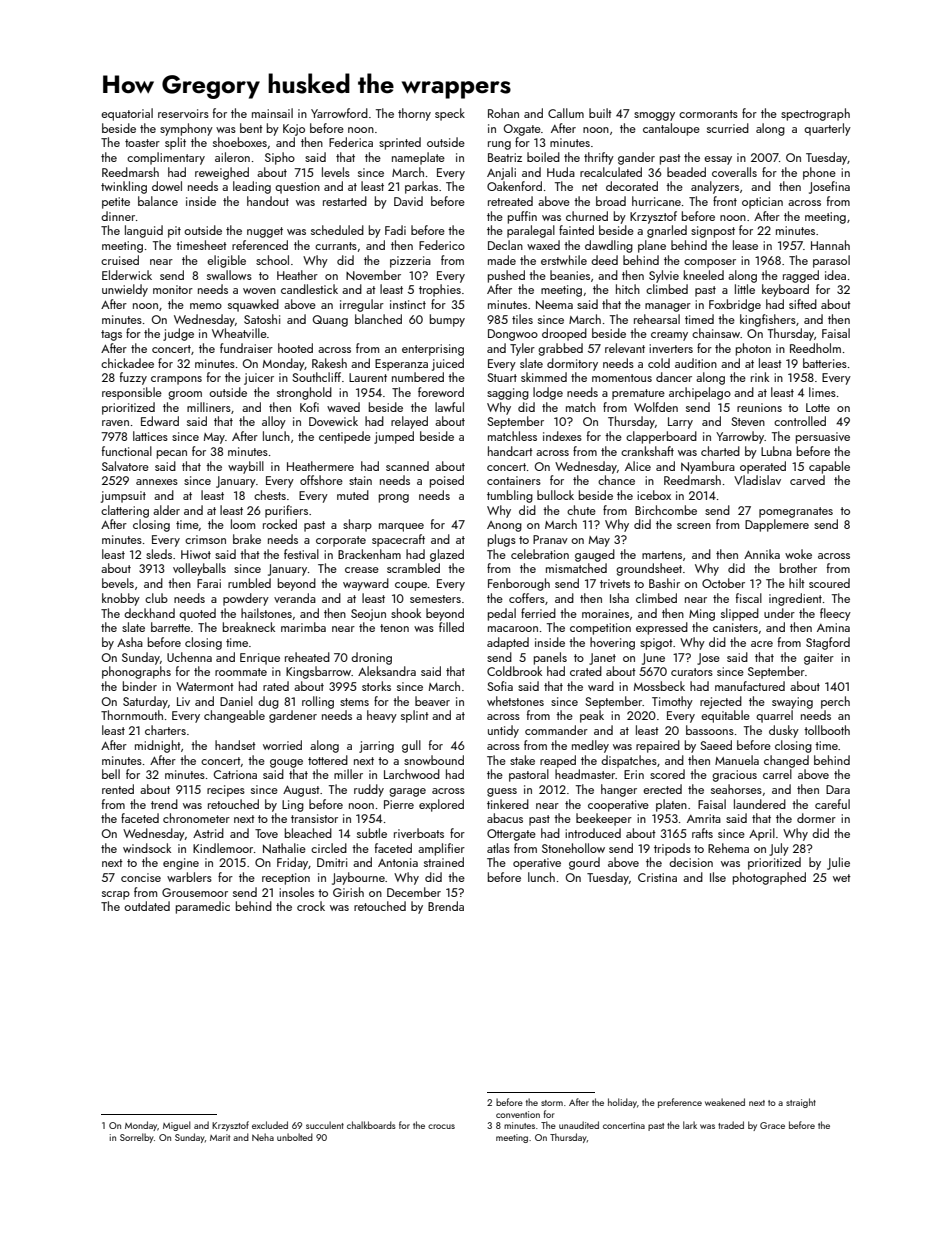 Image resolution: width=952 pixels, height=1233 pixels. Describe the element at coordinates (371, 1125) in the document. I see `chalkboards` at that location.
